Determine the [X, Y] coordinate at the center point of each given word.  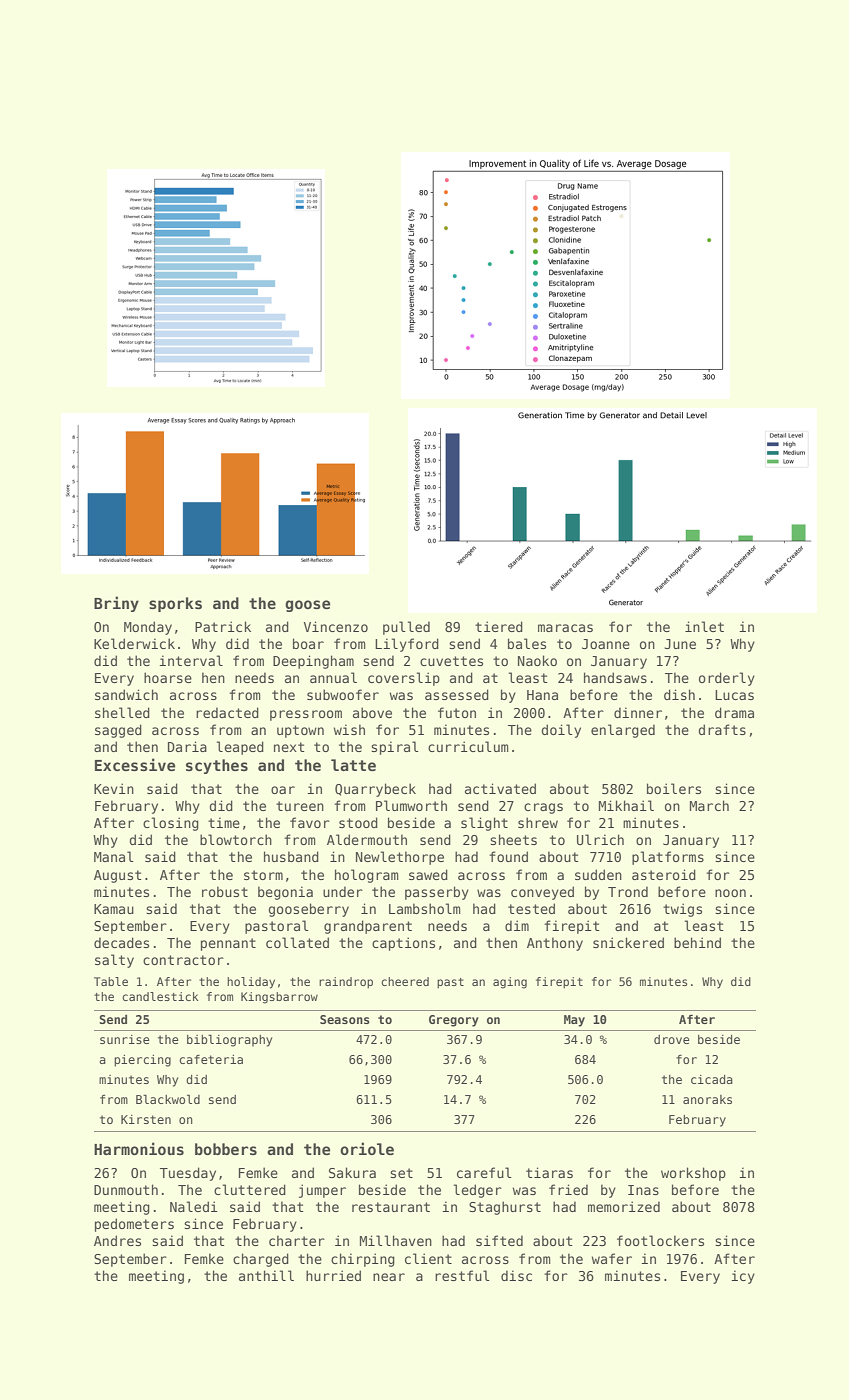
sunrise [125, 1039]
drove [672, 1039]
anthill [266, 1275]
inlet [704, 626]
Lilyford [407, 645]
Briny [116, 604]
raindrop [346, 983]
